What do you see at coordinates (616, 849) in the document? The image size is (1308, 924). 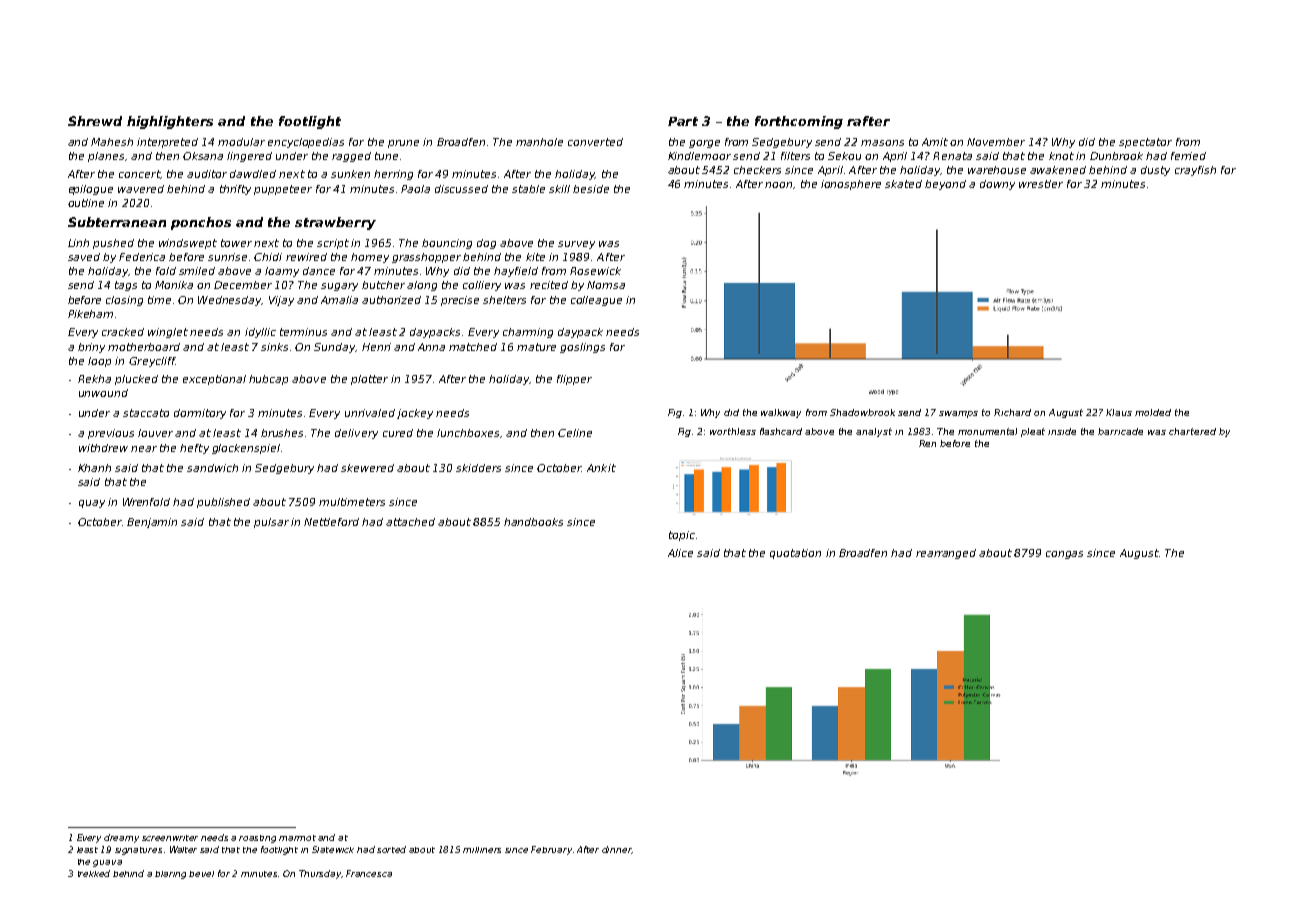 I see `dinner` at bounding box center [616, 849].
